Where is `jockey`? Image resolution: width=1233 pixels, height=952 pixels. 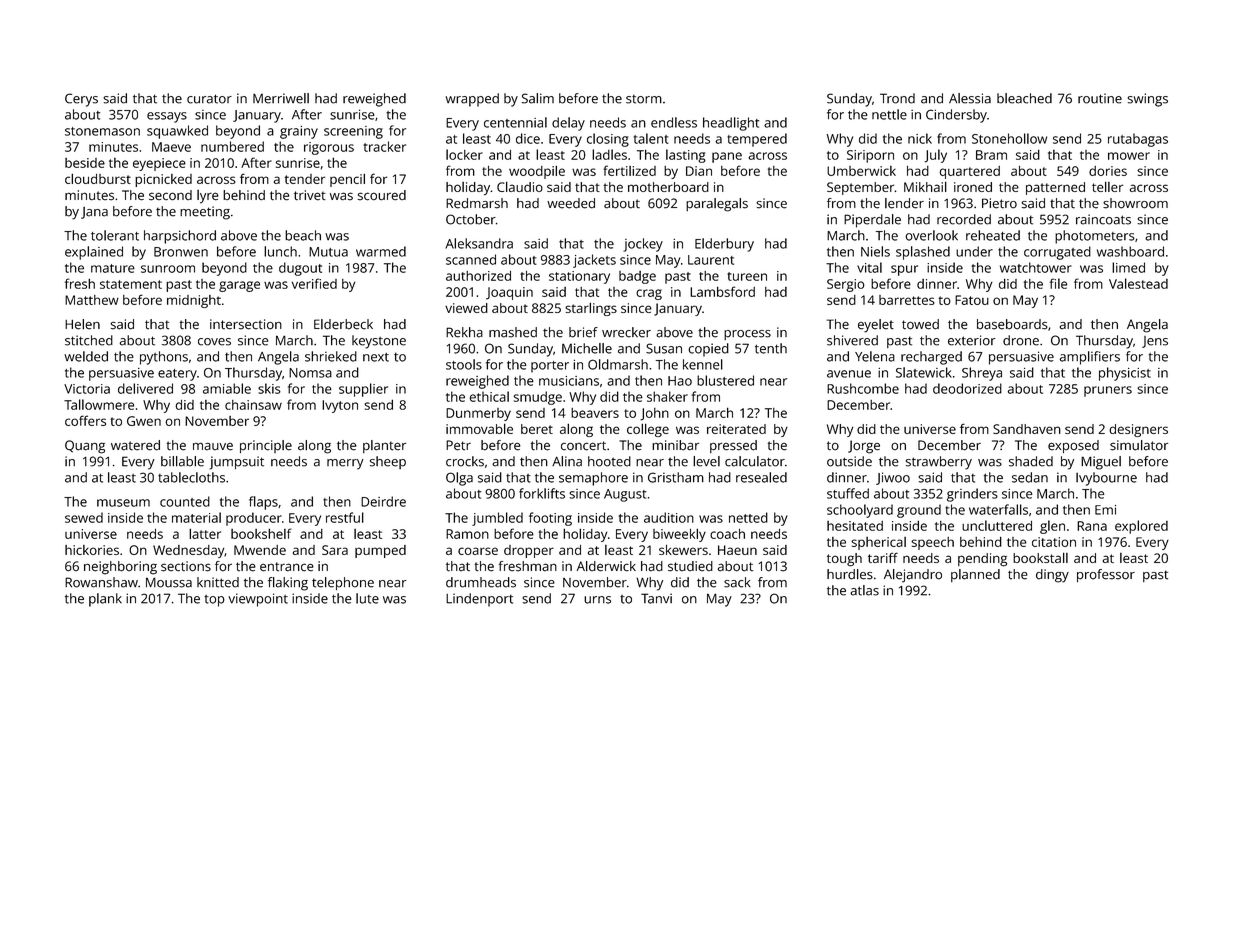 jockey is located at coordinates (643, 245).
